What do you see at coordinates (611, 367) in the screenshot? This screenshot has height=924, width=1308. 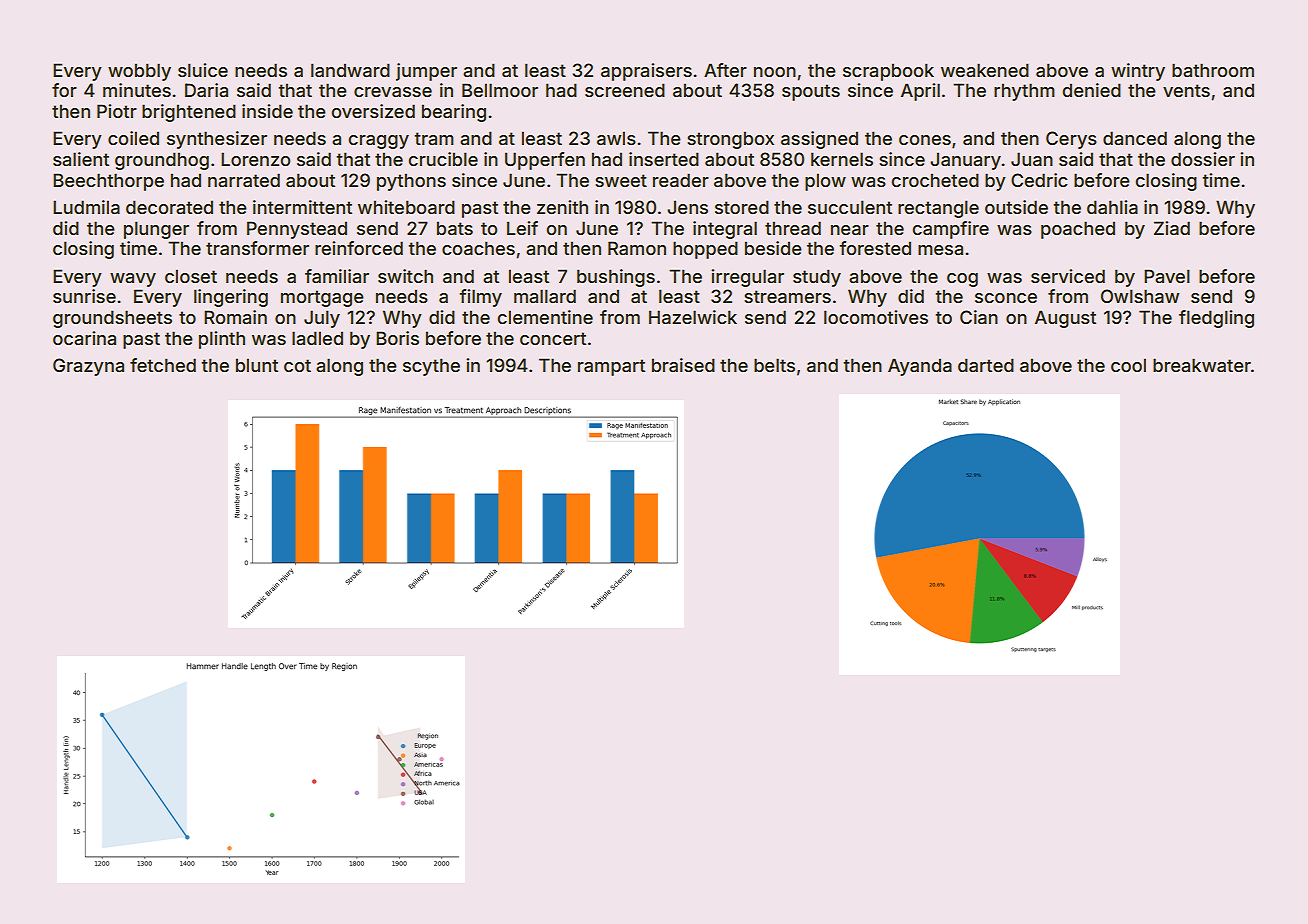 I see `rampart` at bounding box center [611, 367].
